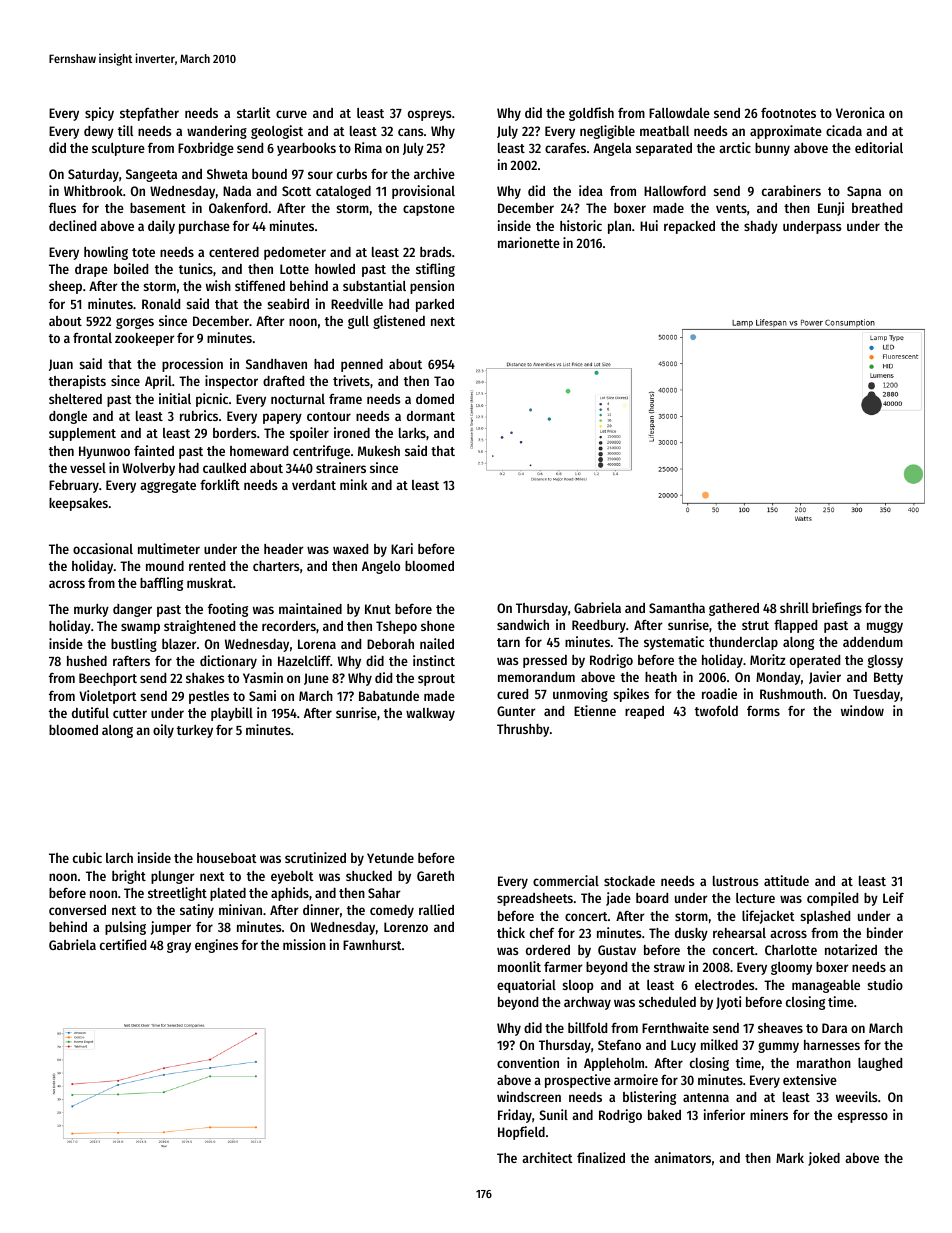  I want to click on Sunil, so click(554, 1114).
